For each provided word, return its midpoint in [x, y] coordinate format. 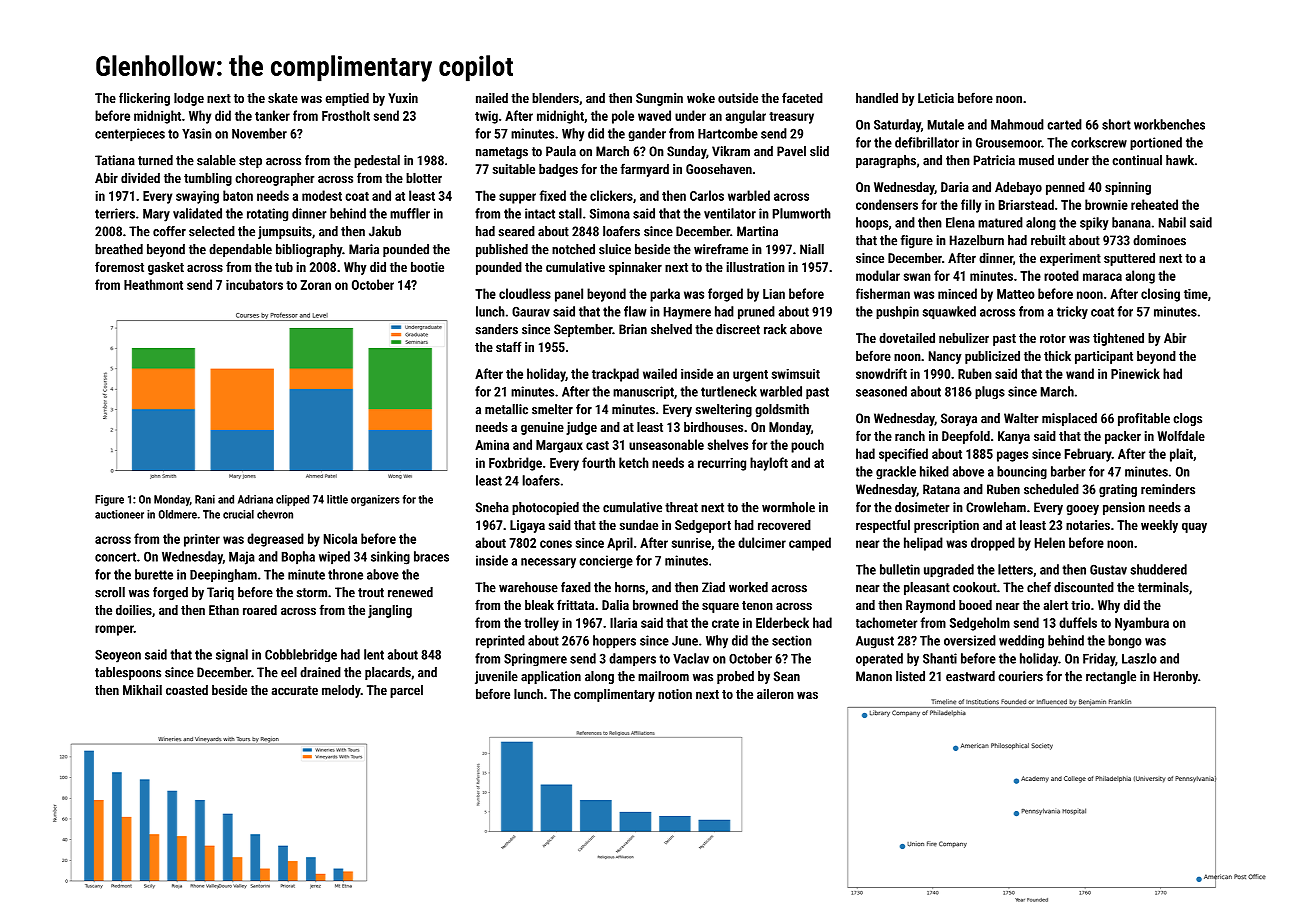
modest [322, 195]
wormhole [788, 507]
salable [216, 160]
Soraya [959, 419]
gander [647, 135]
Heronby [1176, 677]
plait [1181, 455]
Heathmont [153, 284]
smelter [552, 409]
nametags [502, 153]
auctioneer [119, 514]
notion [675, 694]
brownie [1106, 204]
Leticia [936, 98]
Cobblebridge [301, 655]
